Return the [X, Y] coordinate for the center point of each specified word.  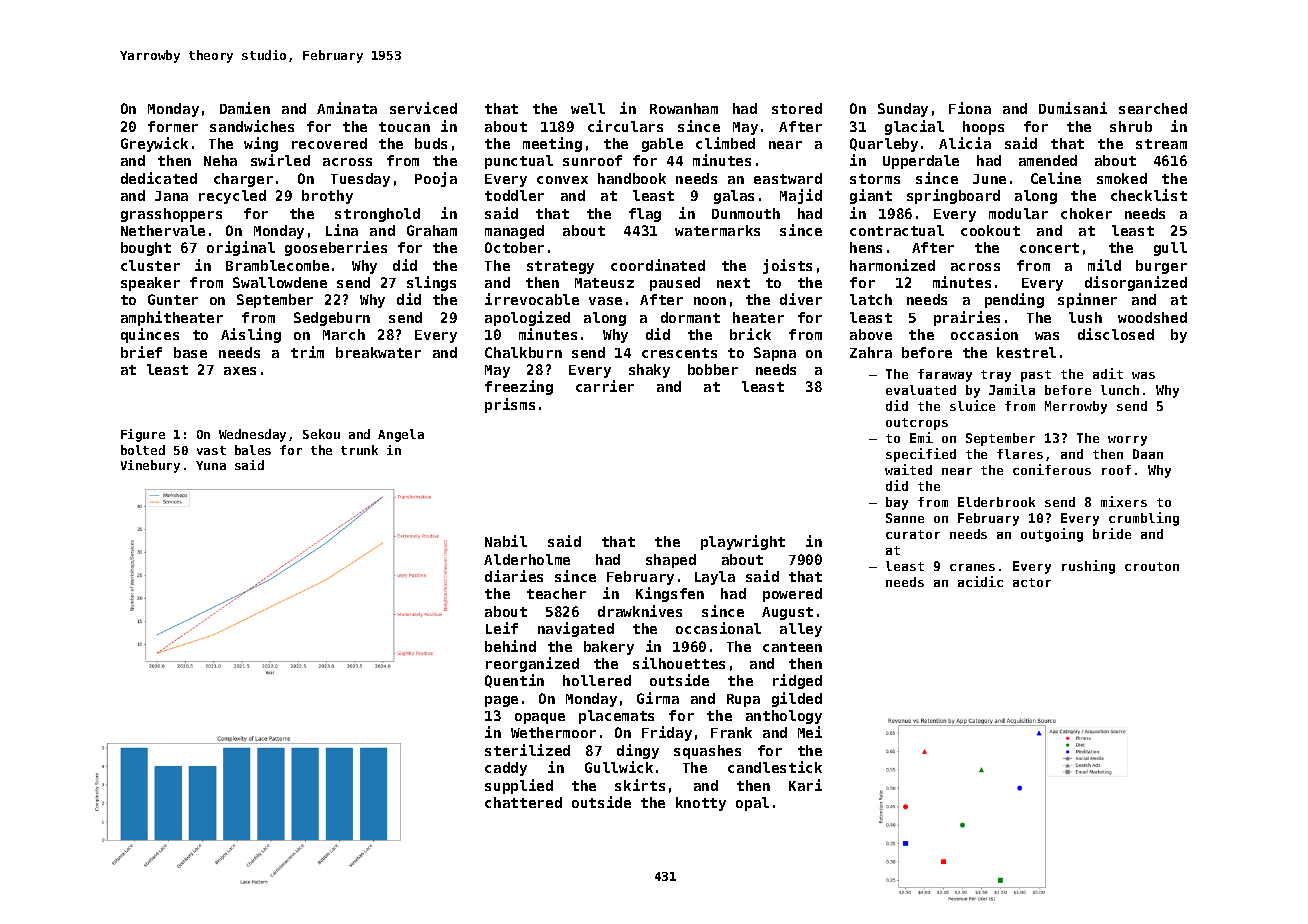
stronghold [377, 215]
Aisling [251, 335]
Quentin [514, 681]
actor [1032, 582]
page [501, 701]
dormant [690, 317]
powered [792, 595]
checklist [1149, 195]
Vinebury [150, 466]
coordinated [658, 265]
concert [1049, 248]
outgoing [1052, 535]
